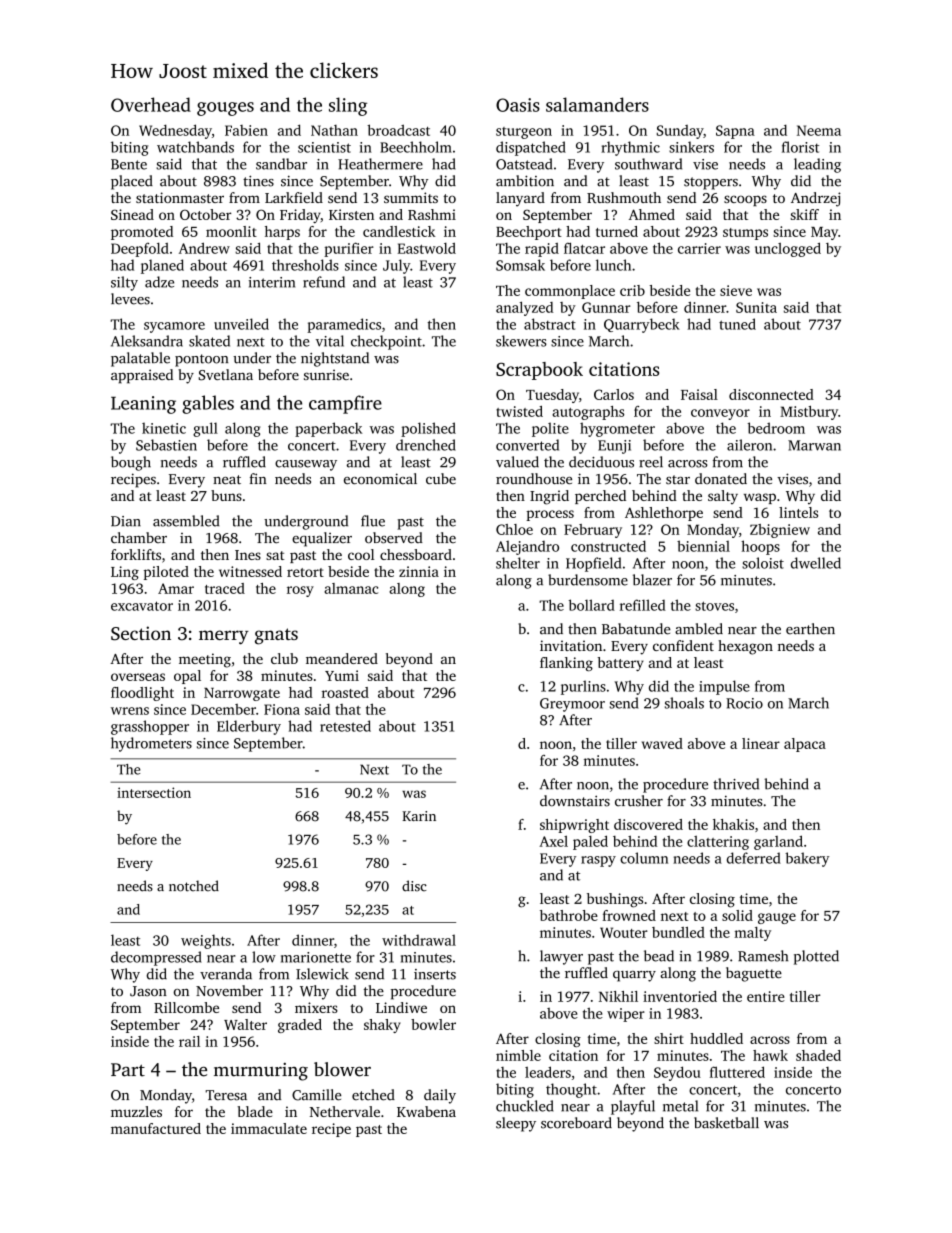 This screenshot has height=1233, width=952. Describe the element at coordinates (669, 1038) in the screenshot. I see `shirt` at that location.
